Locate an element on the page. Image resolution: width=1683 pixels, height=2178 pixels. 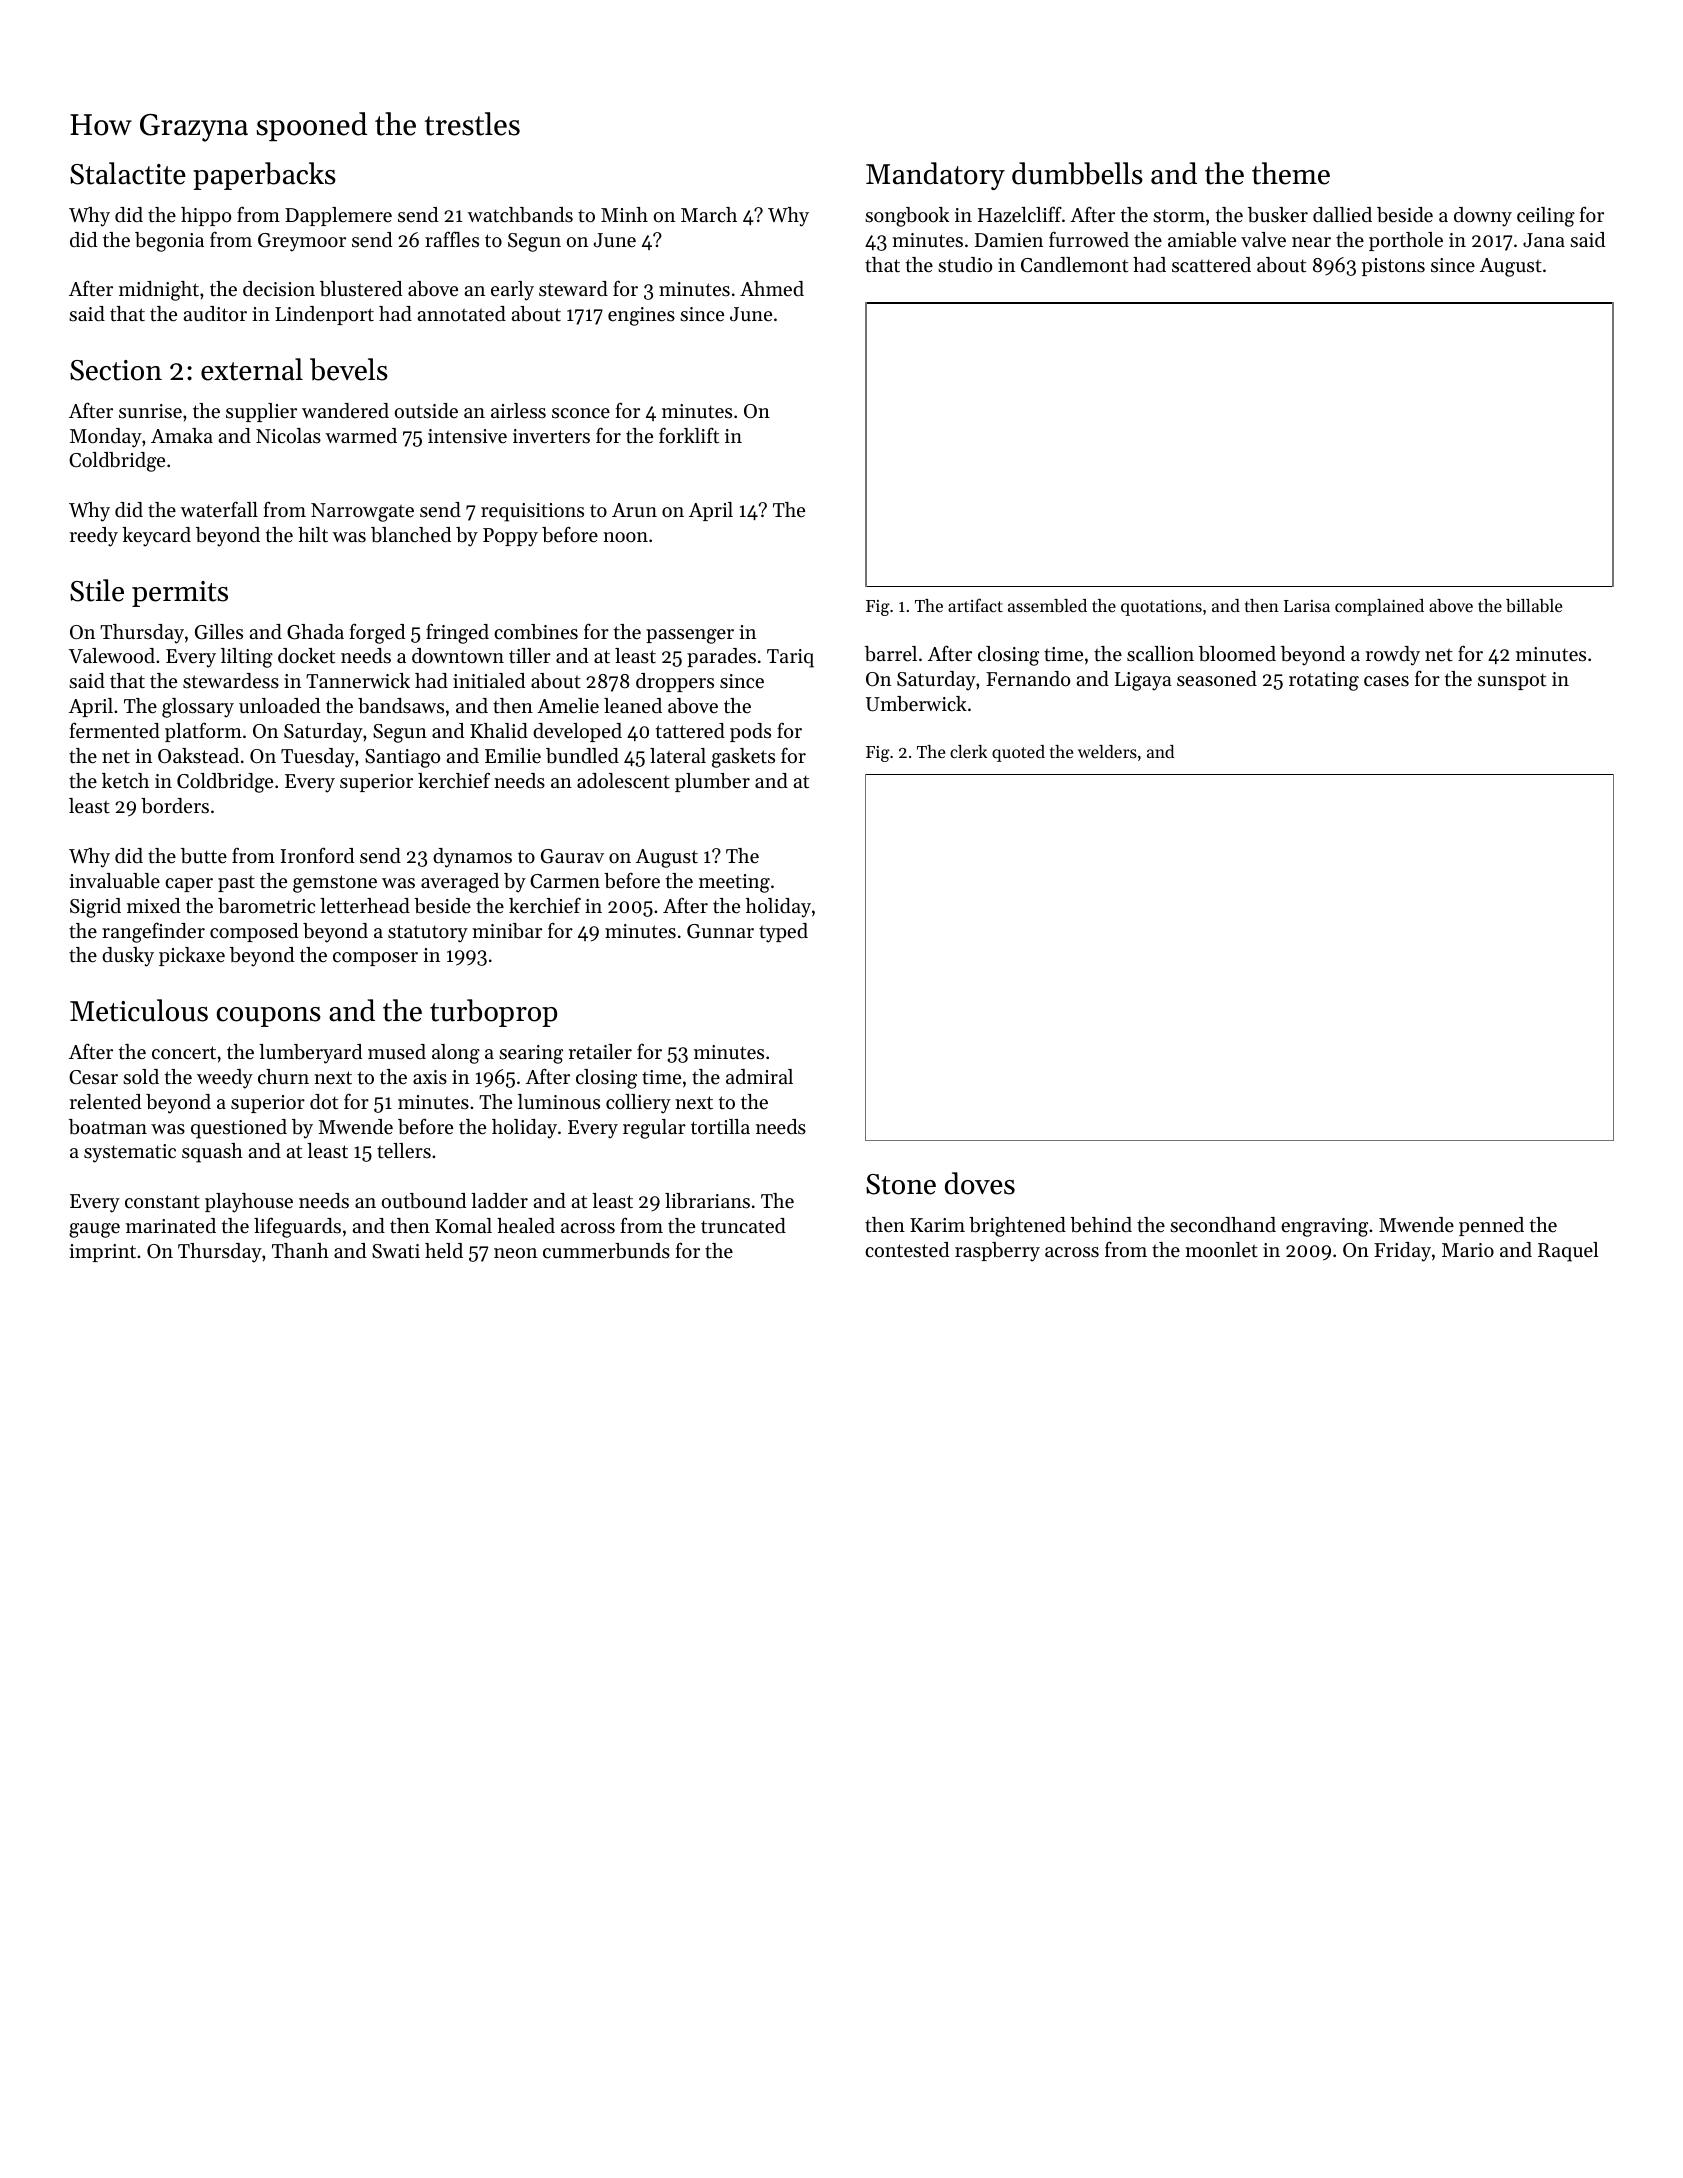
Mandatory is located at coordinates (935, 176).
